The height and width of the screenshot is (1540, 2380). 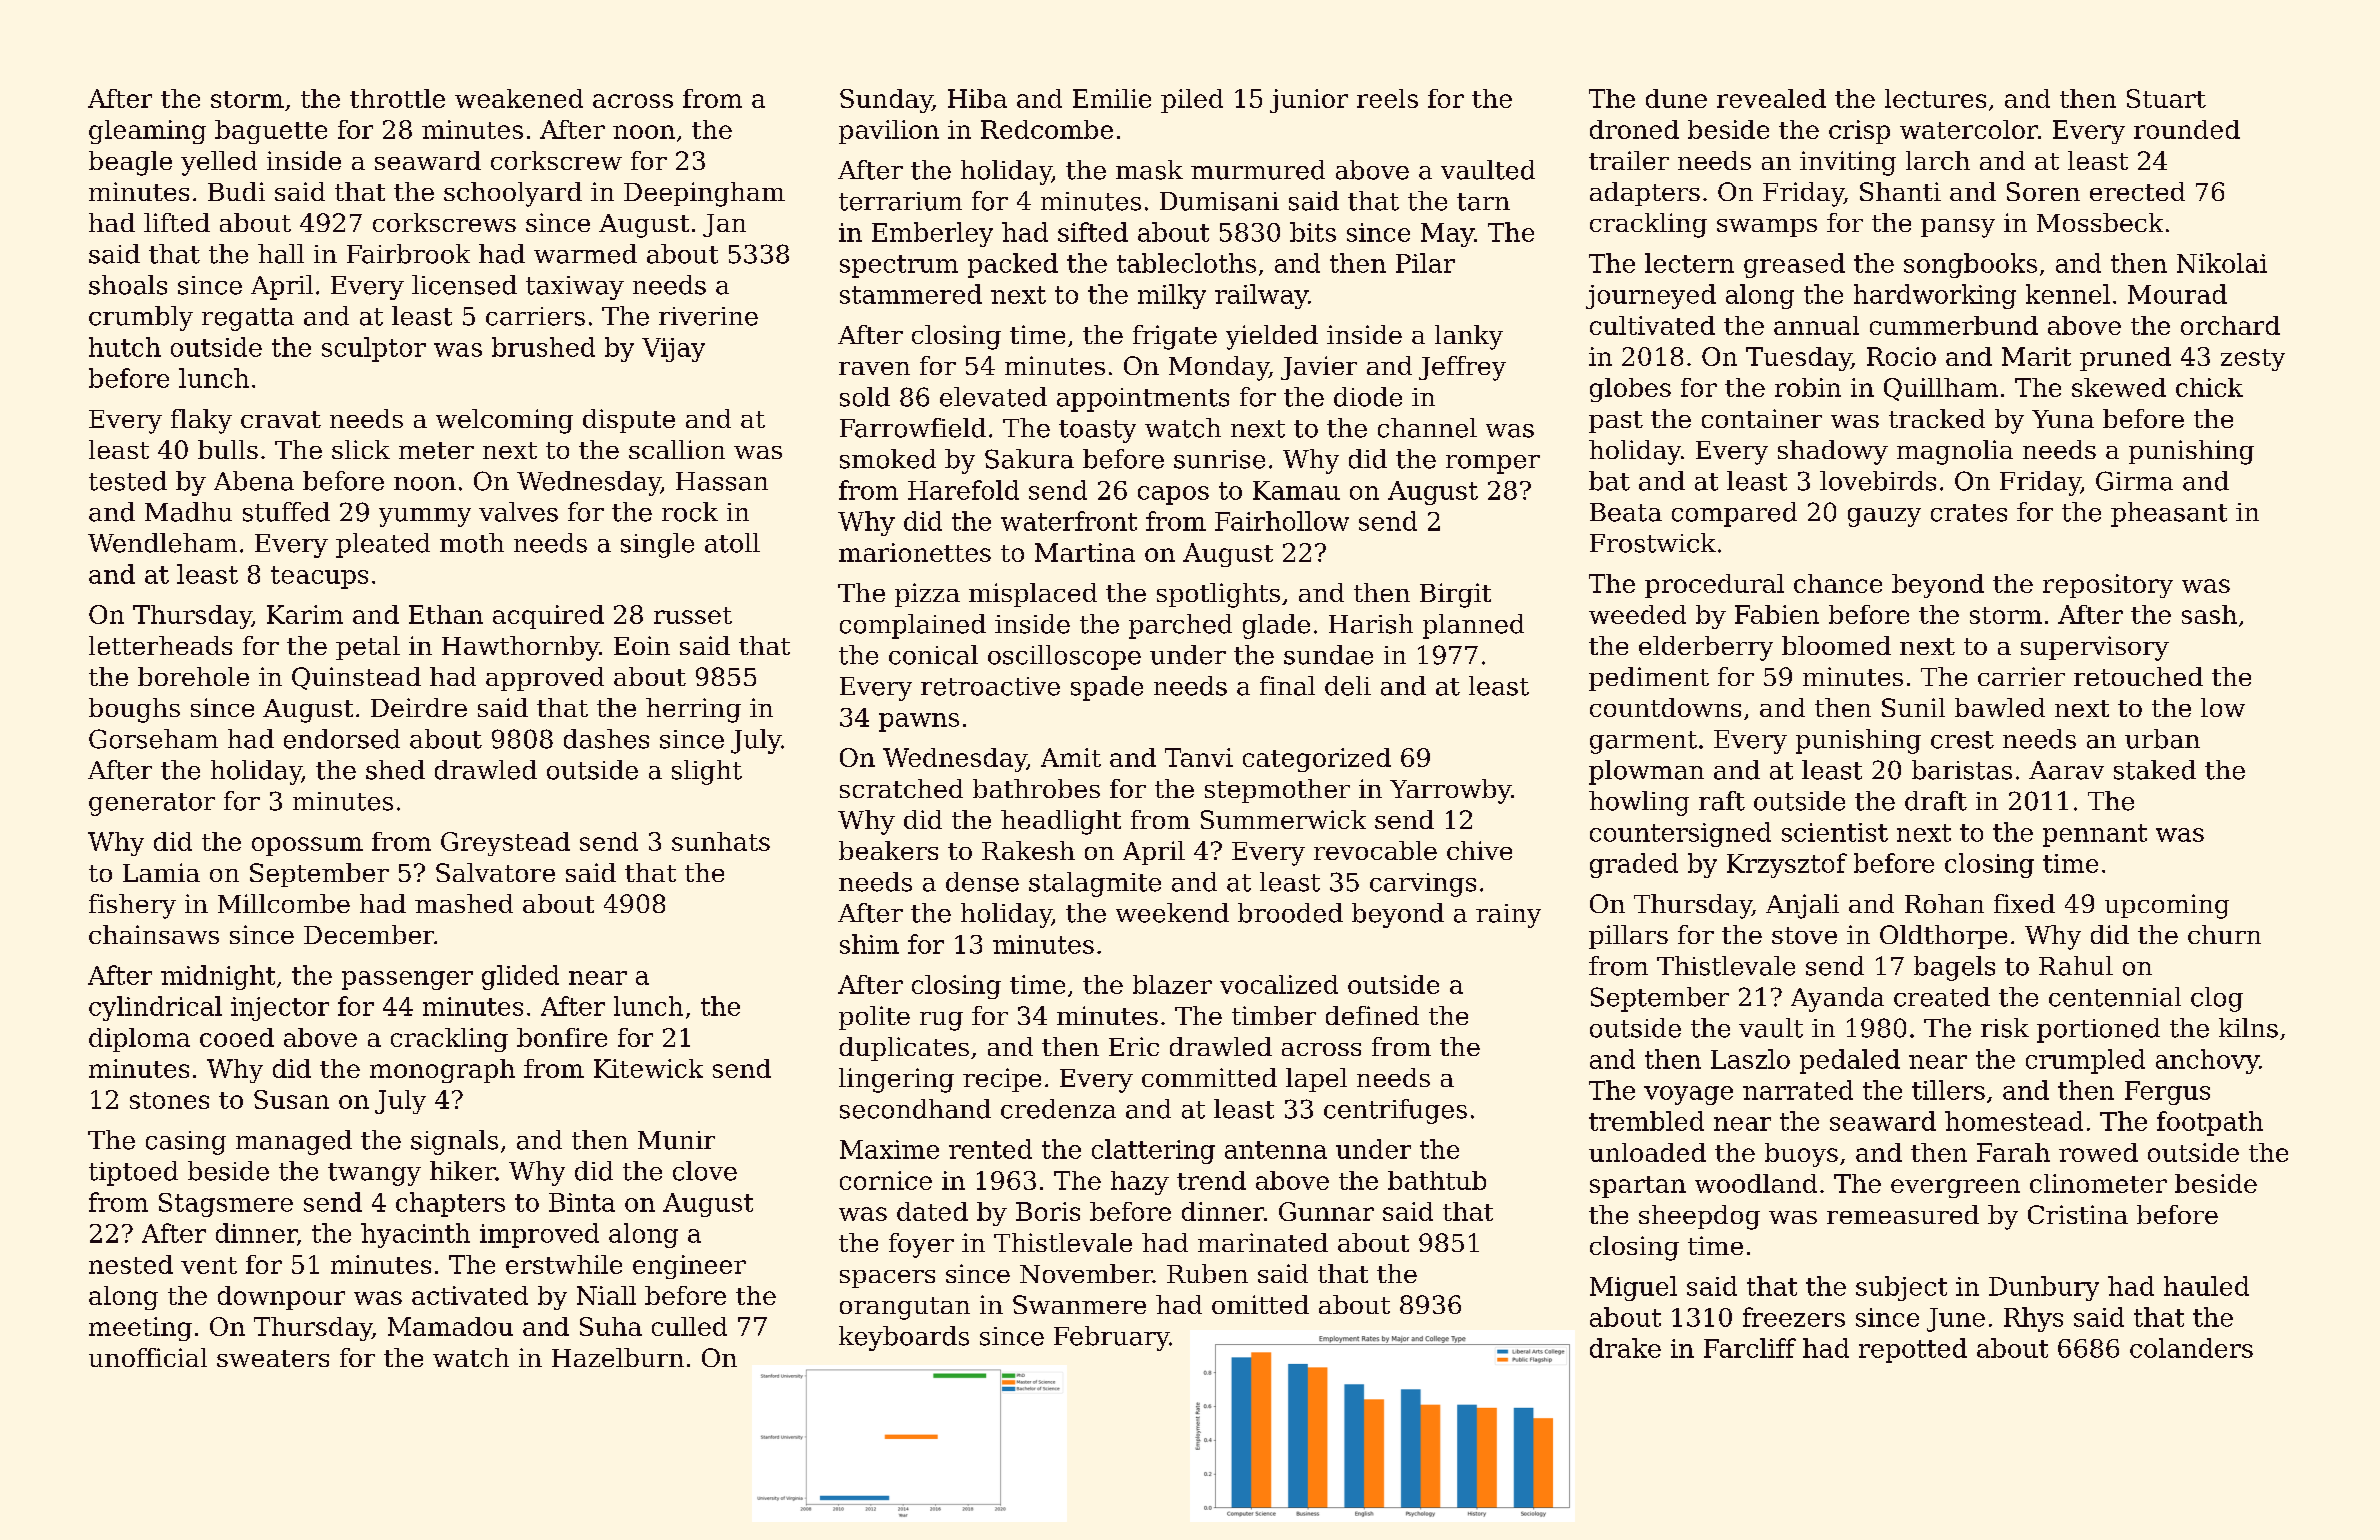 What do you see at coordinates (2191, 1348) in the screenshot?
I see `colanders` at bounding box center [2191, 1348].
